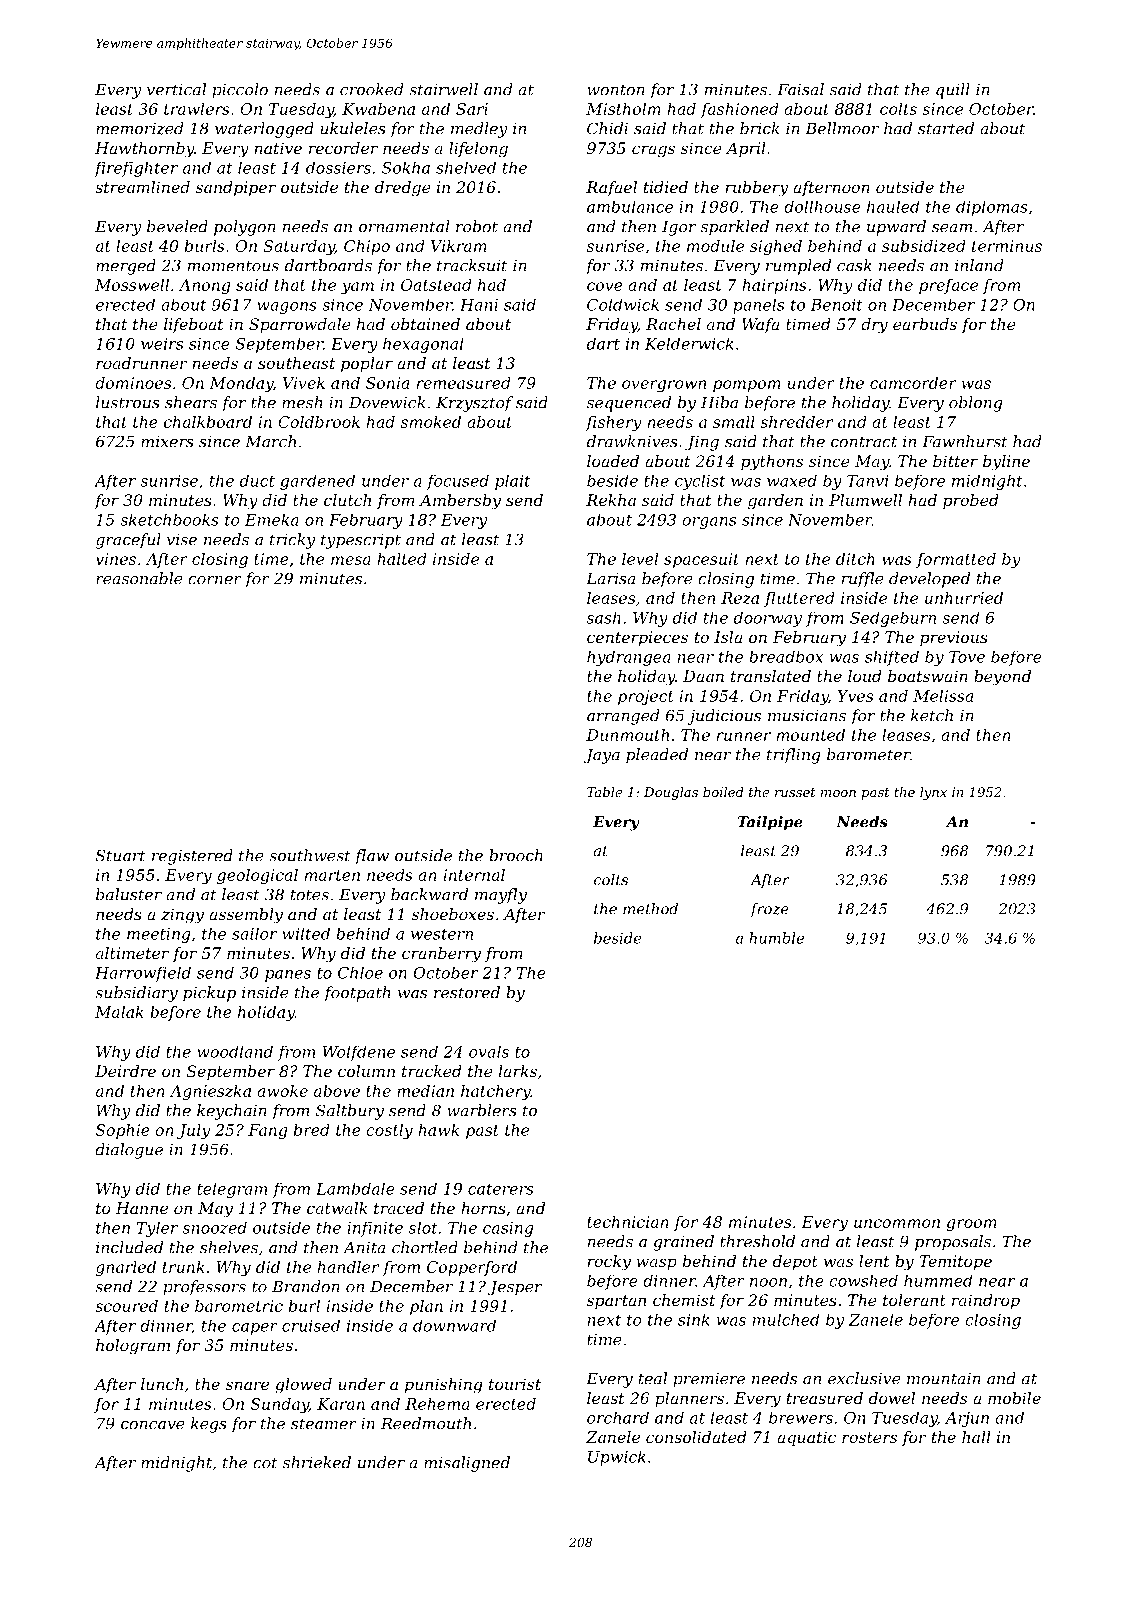  What do you see at coordinates (776, 938) in the document?
I see `humble` at bounding box center [776, 938].
